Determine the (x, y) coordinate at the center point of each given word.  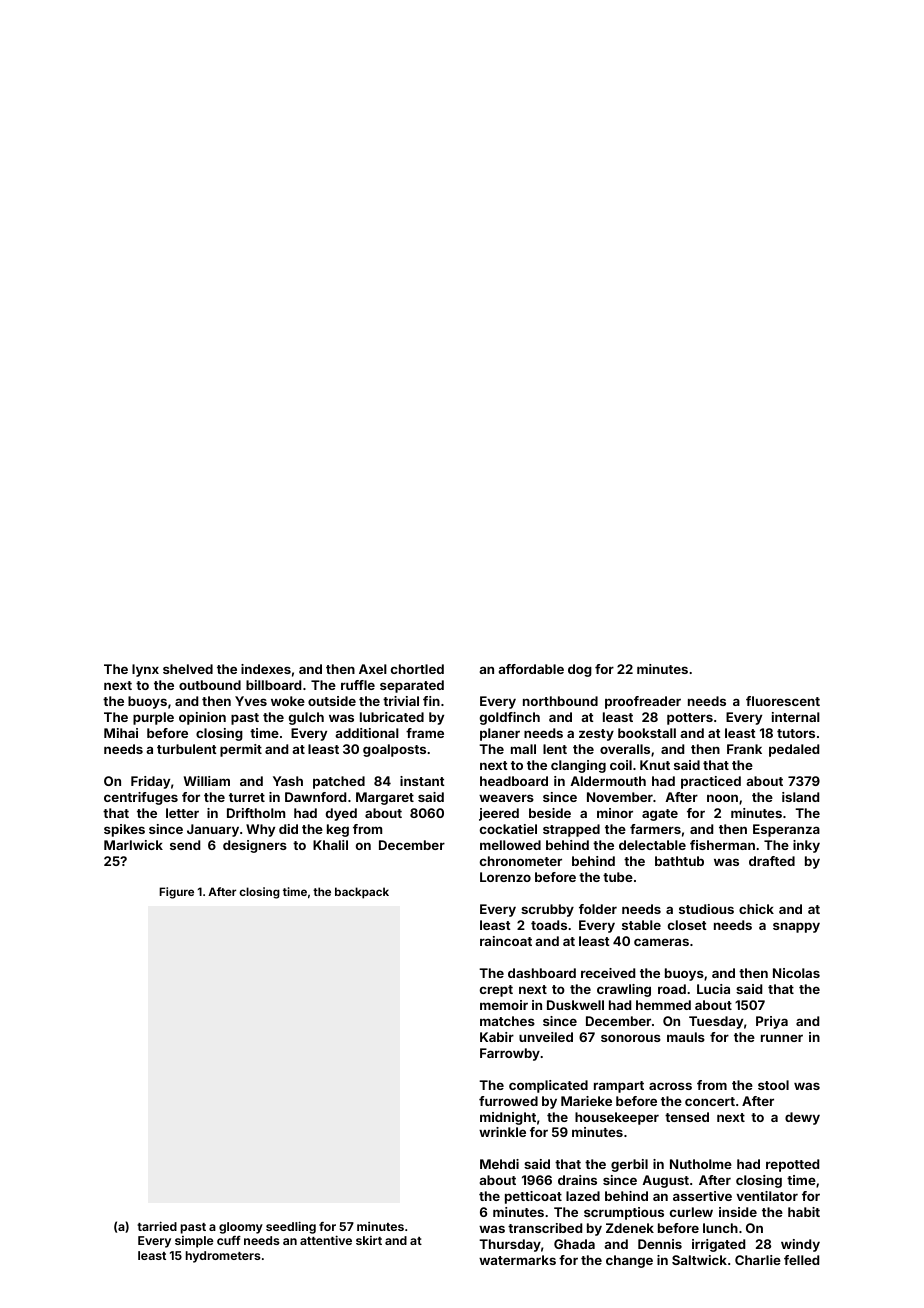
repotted (792, 1165)
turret (247, 797)
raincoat (506, 941)
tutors (796, 733)
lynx (145, 670)
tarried (157, 1226)
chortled (417, 669)
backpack (362, 893)
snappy (796, 927)
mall (523, 749)
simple (194, 1242)
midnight (508, 1118)
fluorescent (783, 701)
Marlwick (133, 845)
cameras (661, 942)
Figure (176, 893)
